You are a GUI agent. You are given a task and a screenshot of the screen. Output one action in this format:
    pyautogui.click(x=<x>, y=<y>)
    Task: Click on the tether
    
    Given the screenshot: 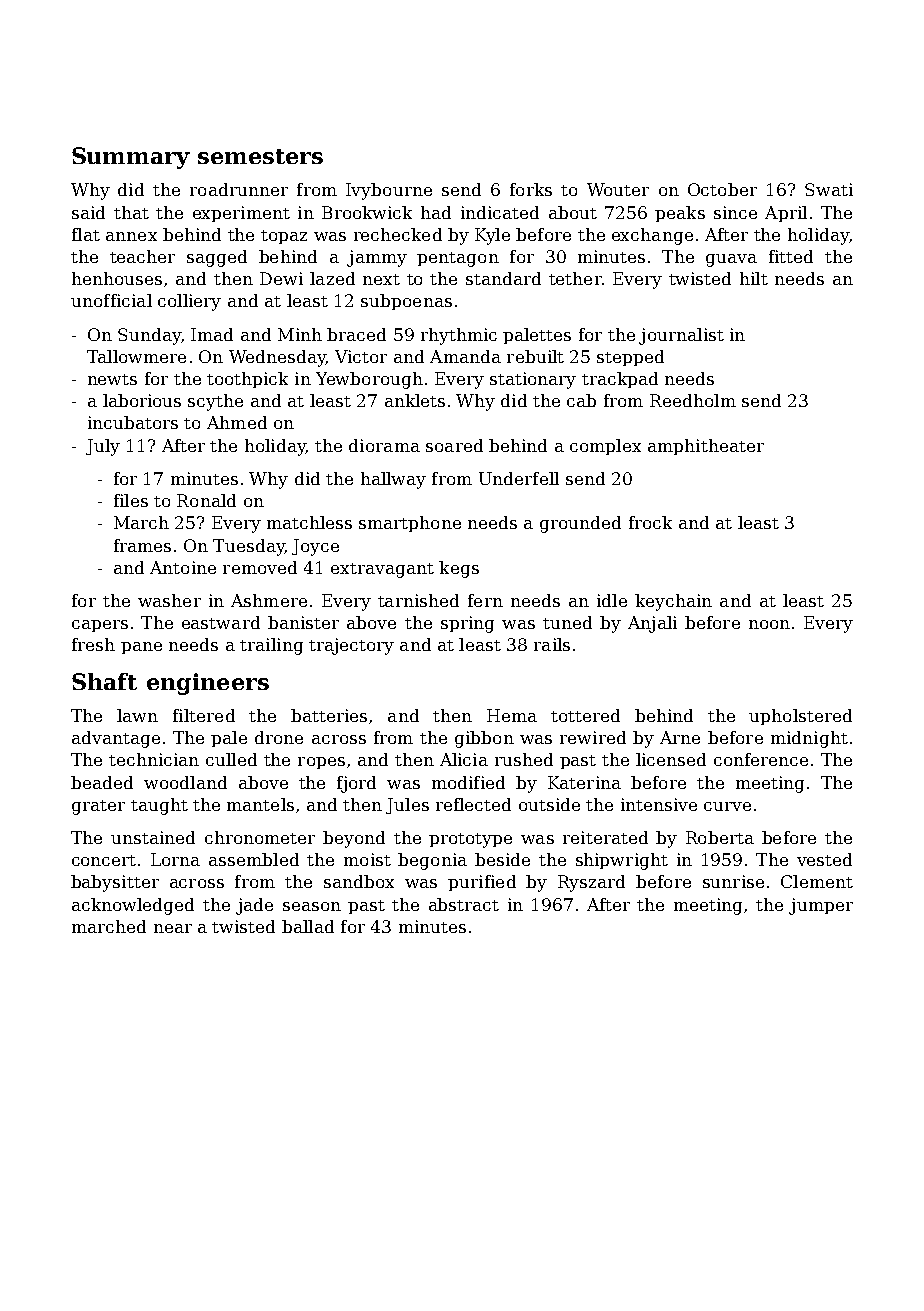 What is the action you would take?
    pyautogui.click(x=575, y=278)
